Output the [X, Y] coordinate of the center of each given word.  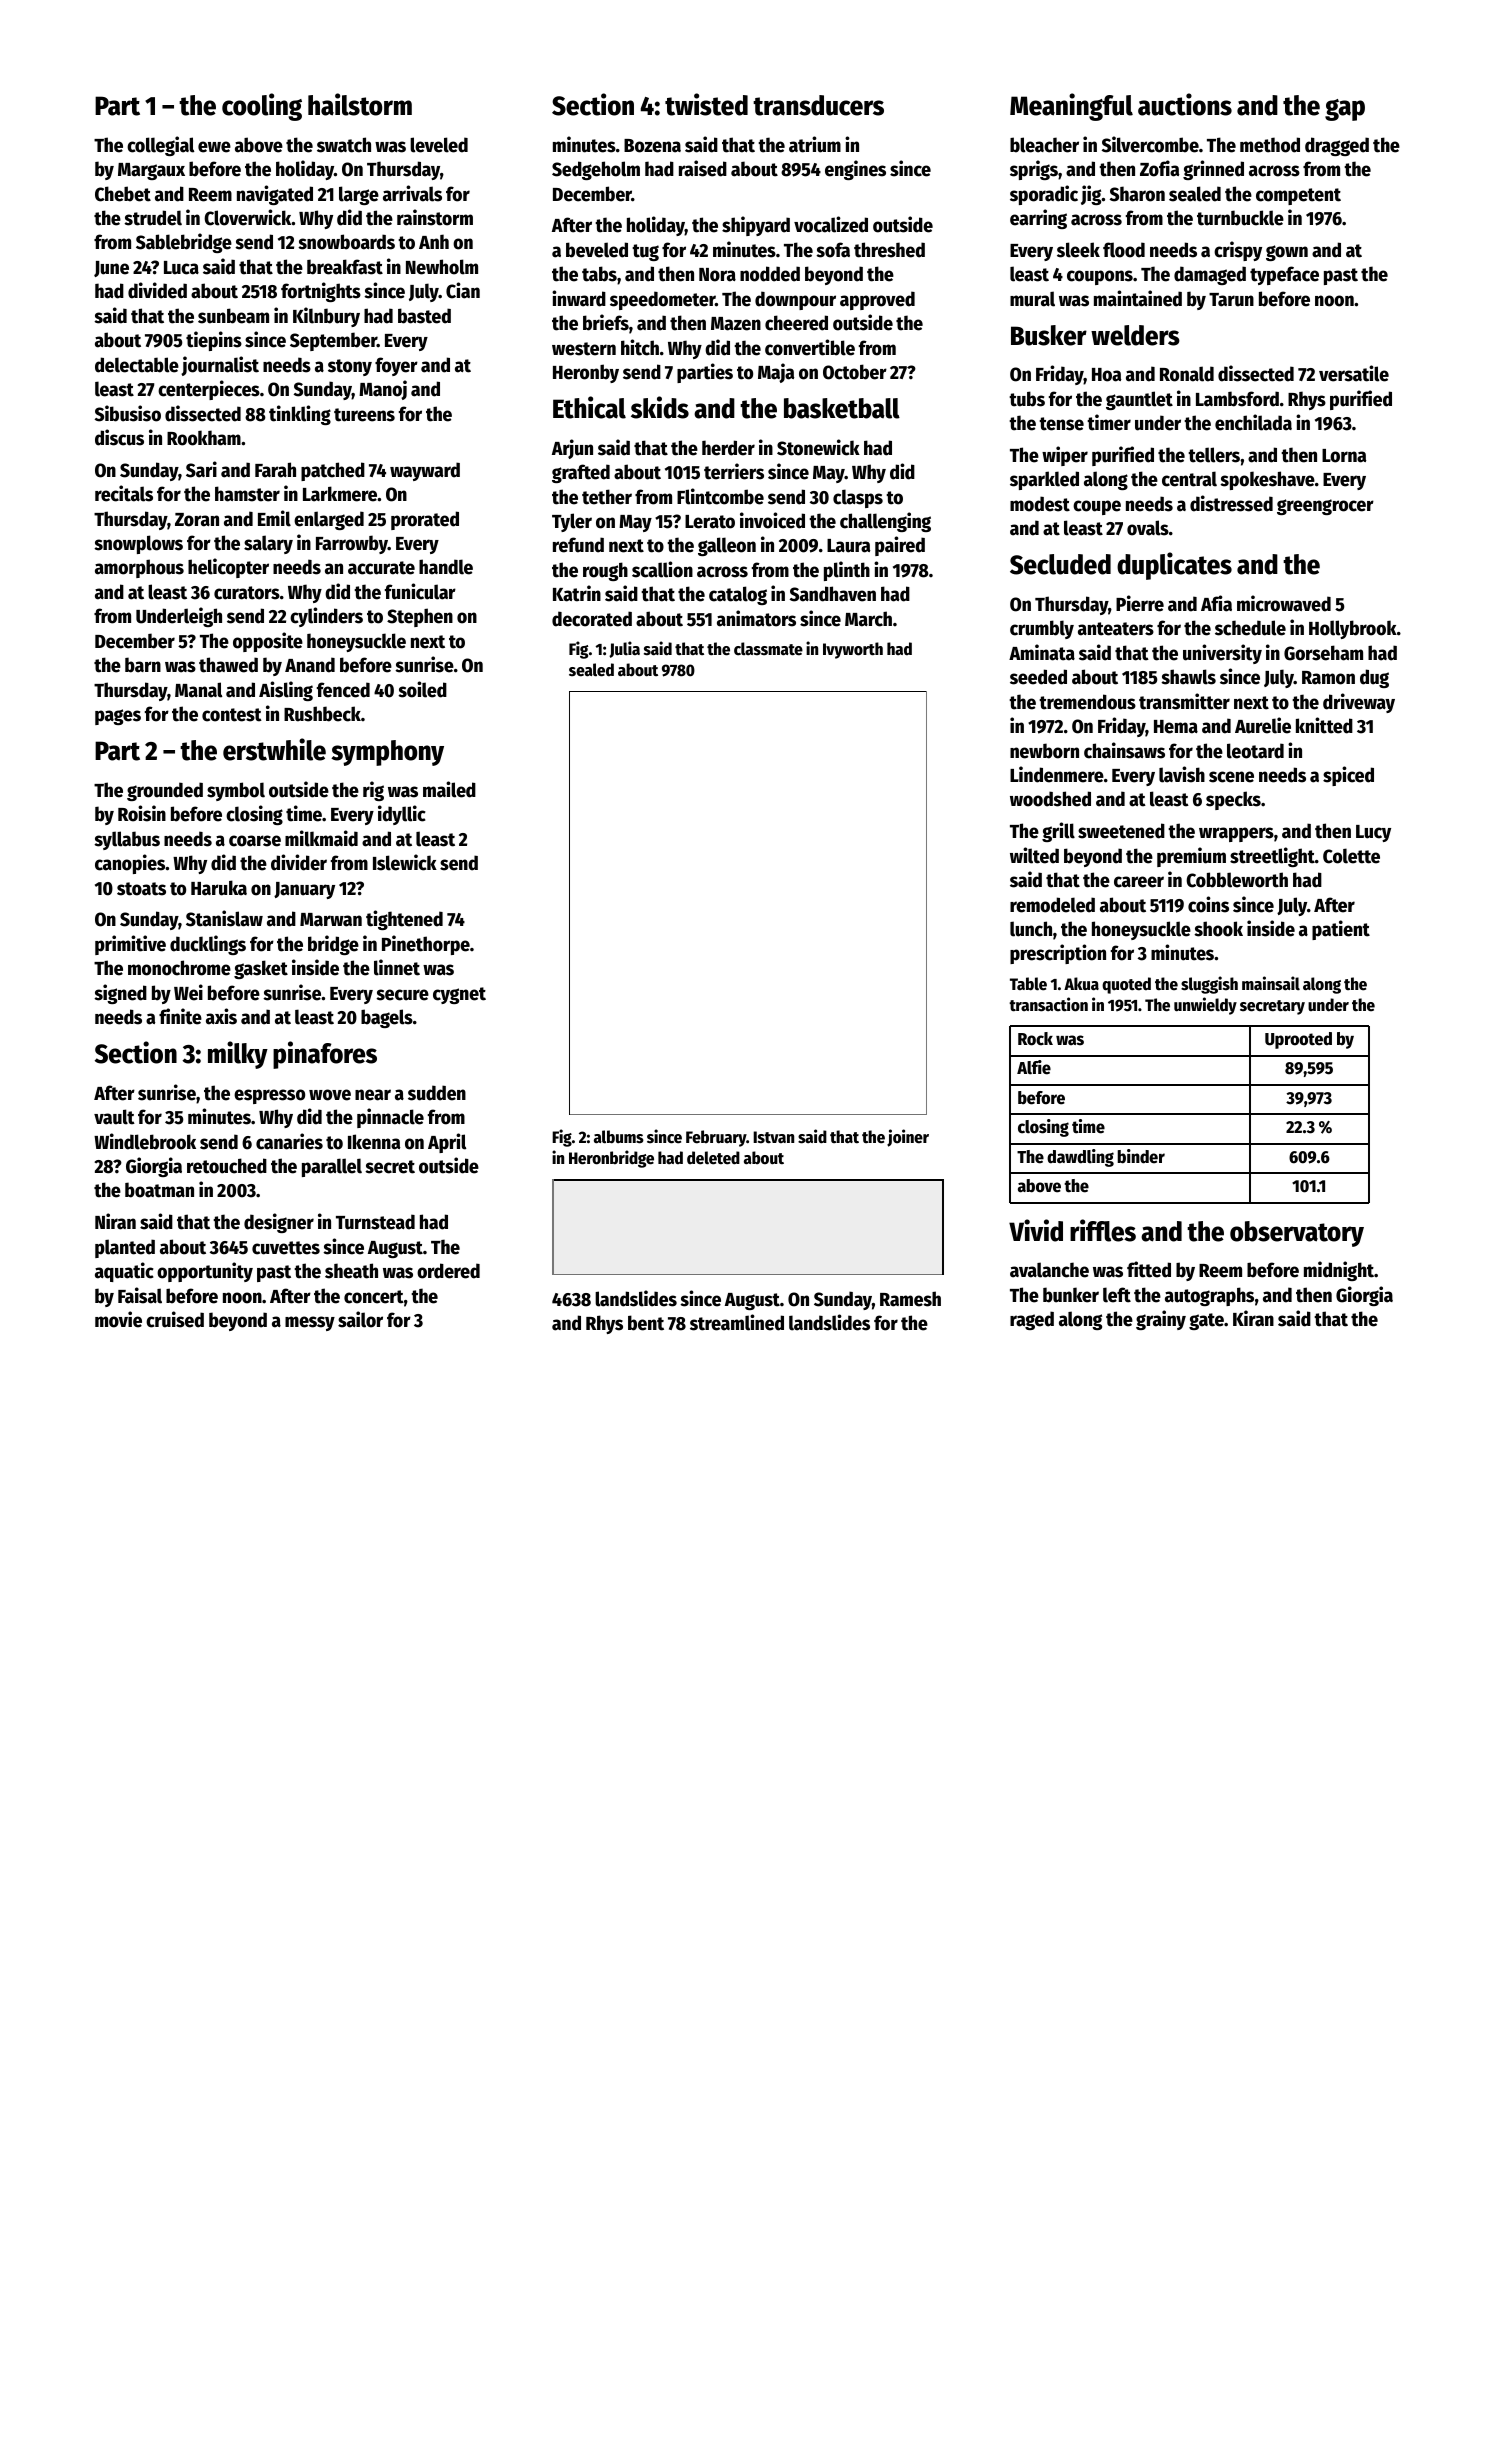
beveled [597, 250]
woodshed [1050, 799]
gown [1287, 253]
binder [1141, 1156]
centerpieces [209, 390]
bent [646, 1323]
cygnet [459, 995]
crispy [1238, 251]
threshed [889, 250]
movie [118, 1319]
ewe [214, 147]
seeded [1038, 677]
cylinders [326, 617]
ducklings [208, 945]
